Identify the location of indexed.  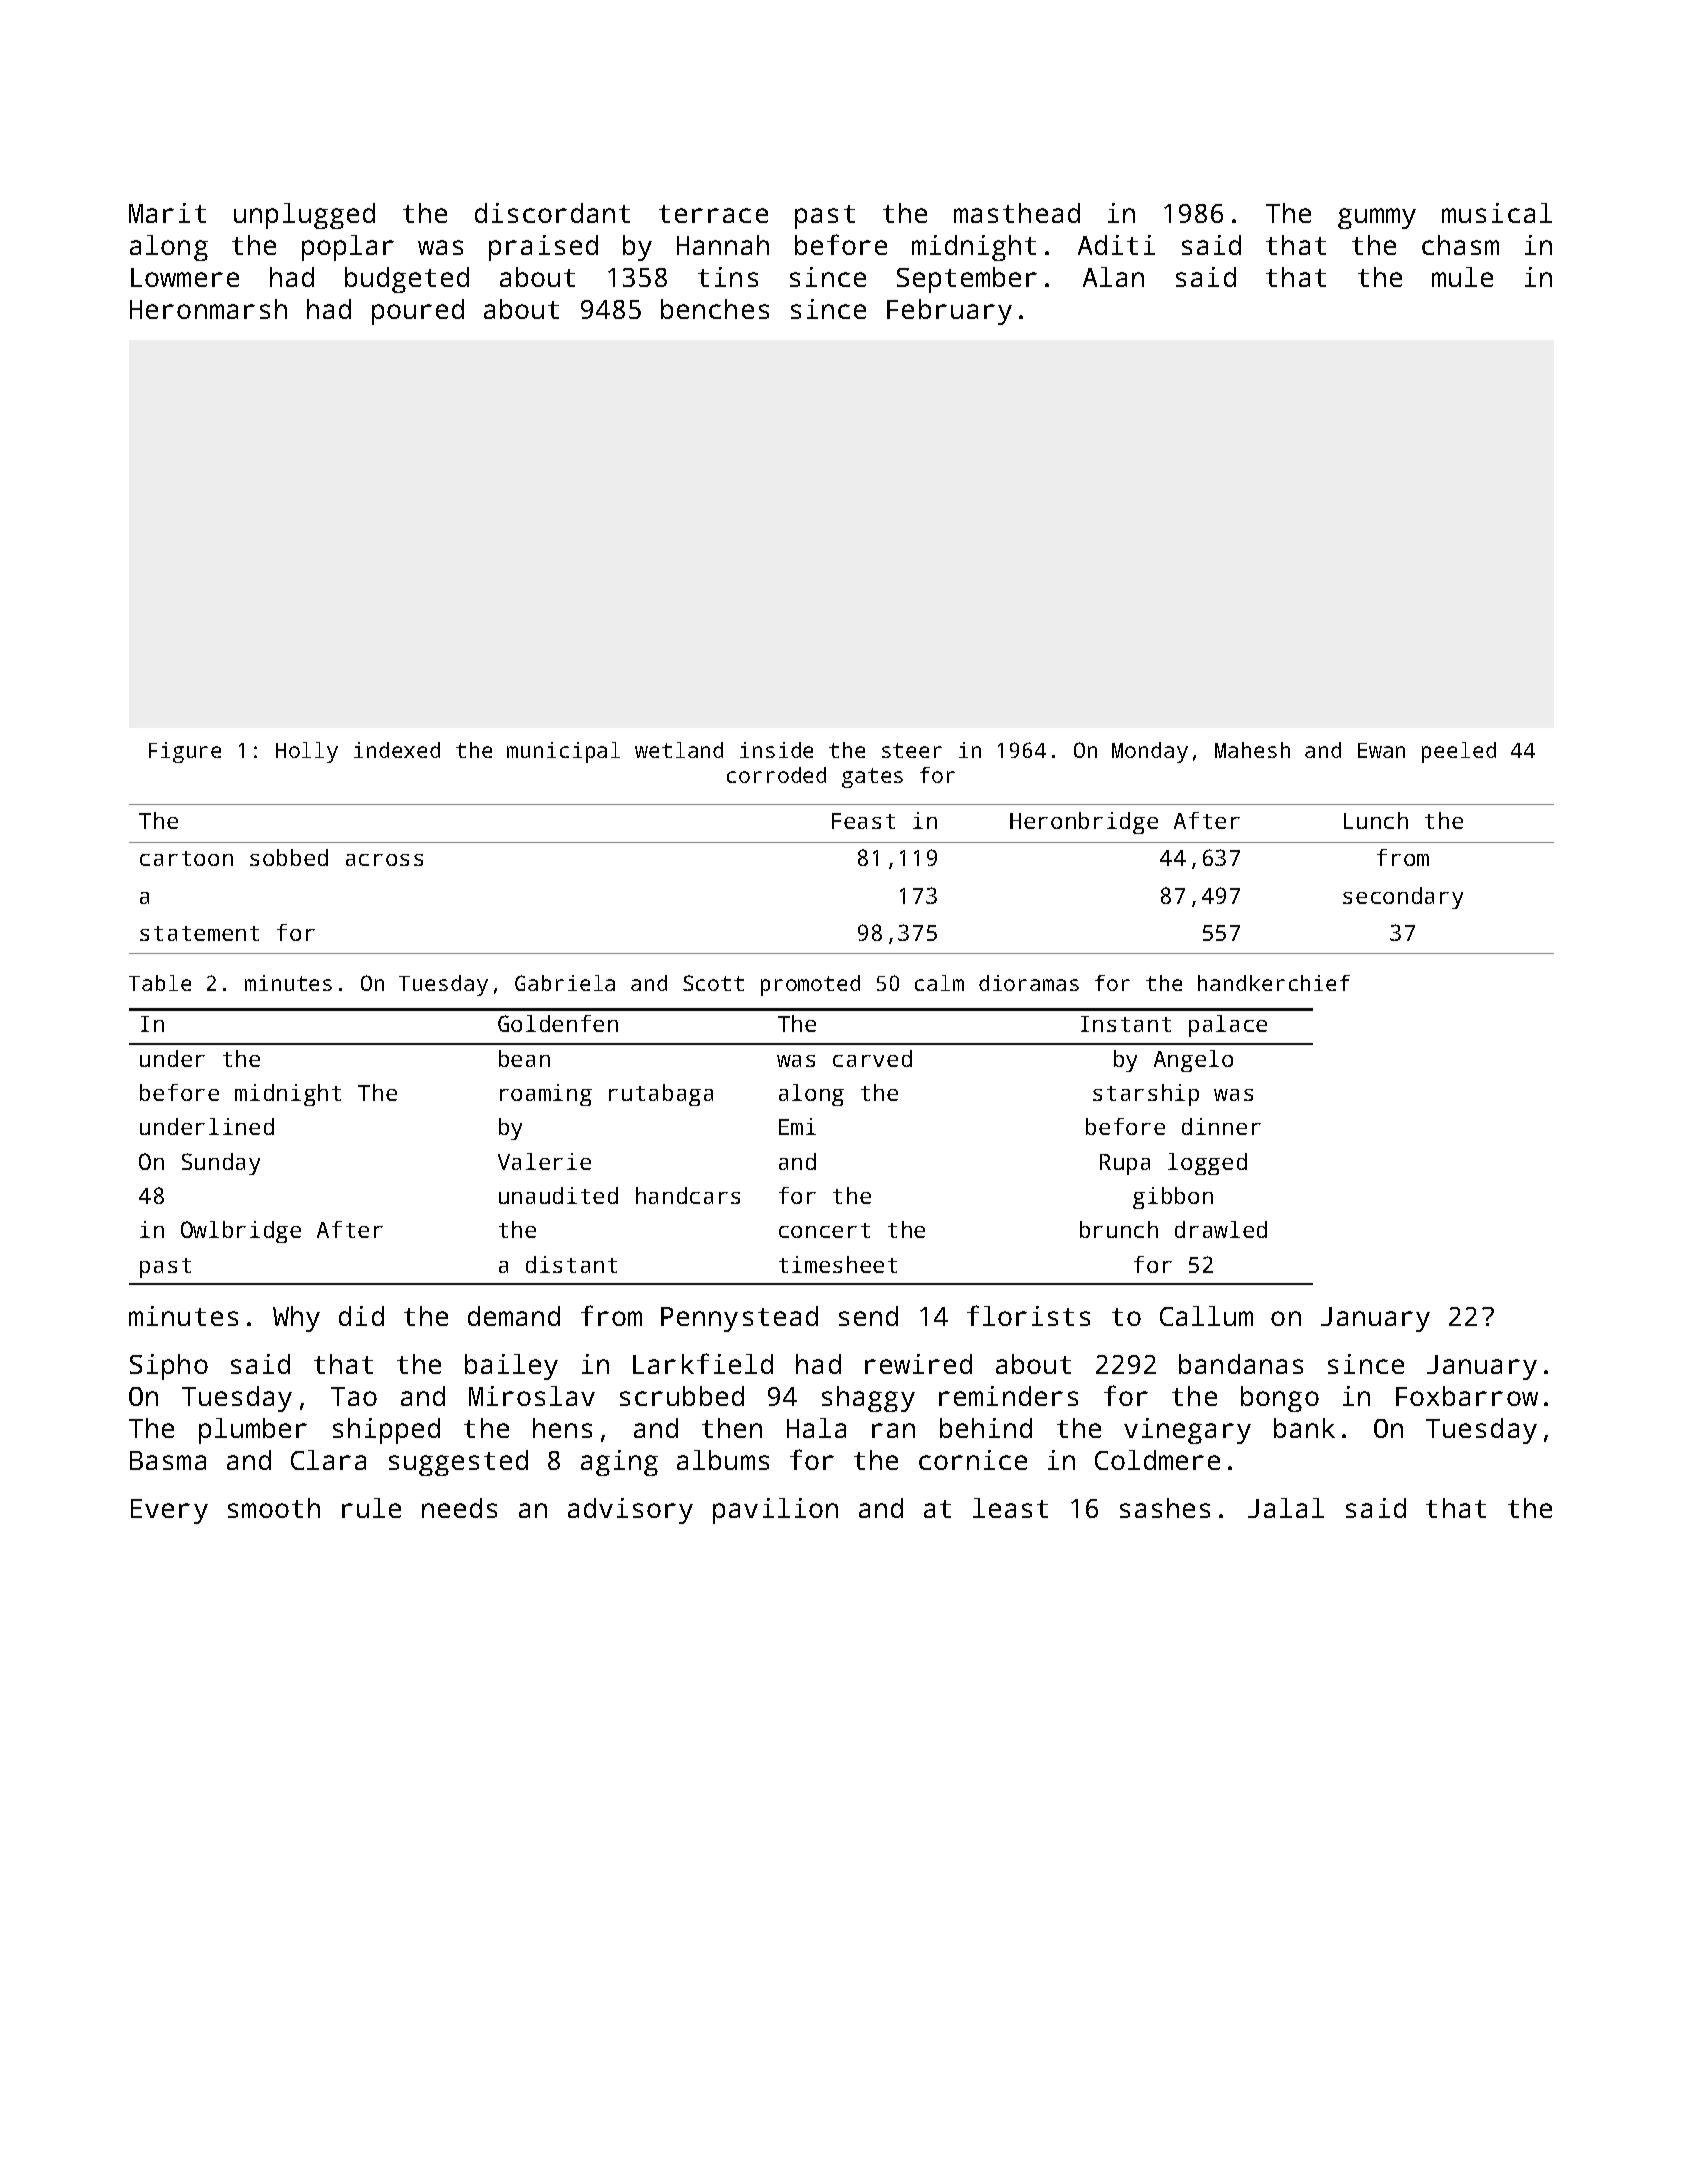
(397, 750).
